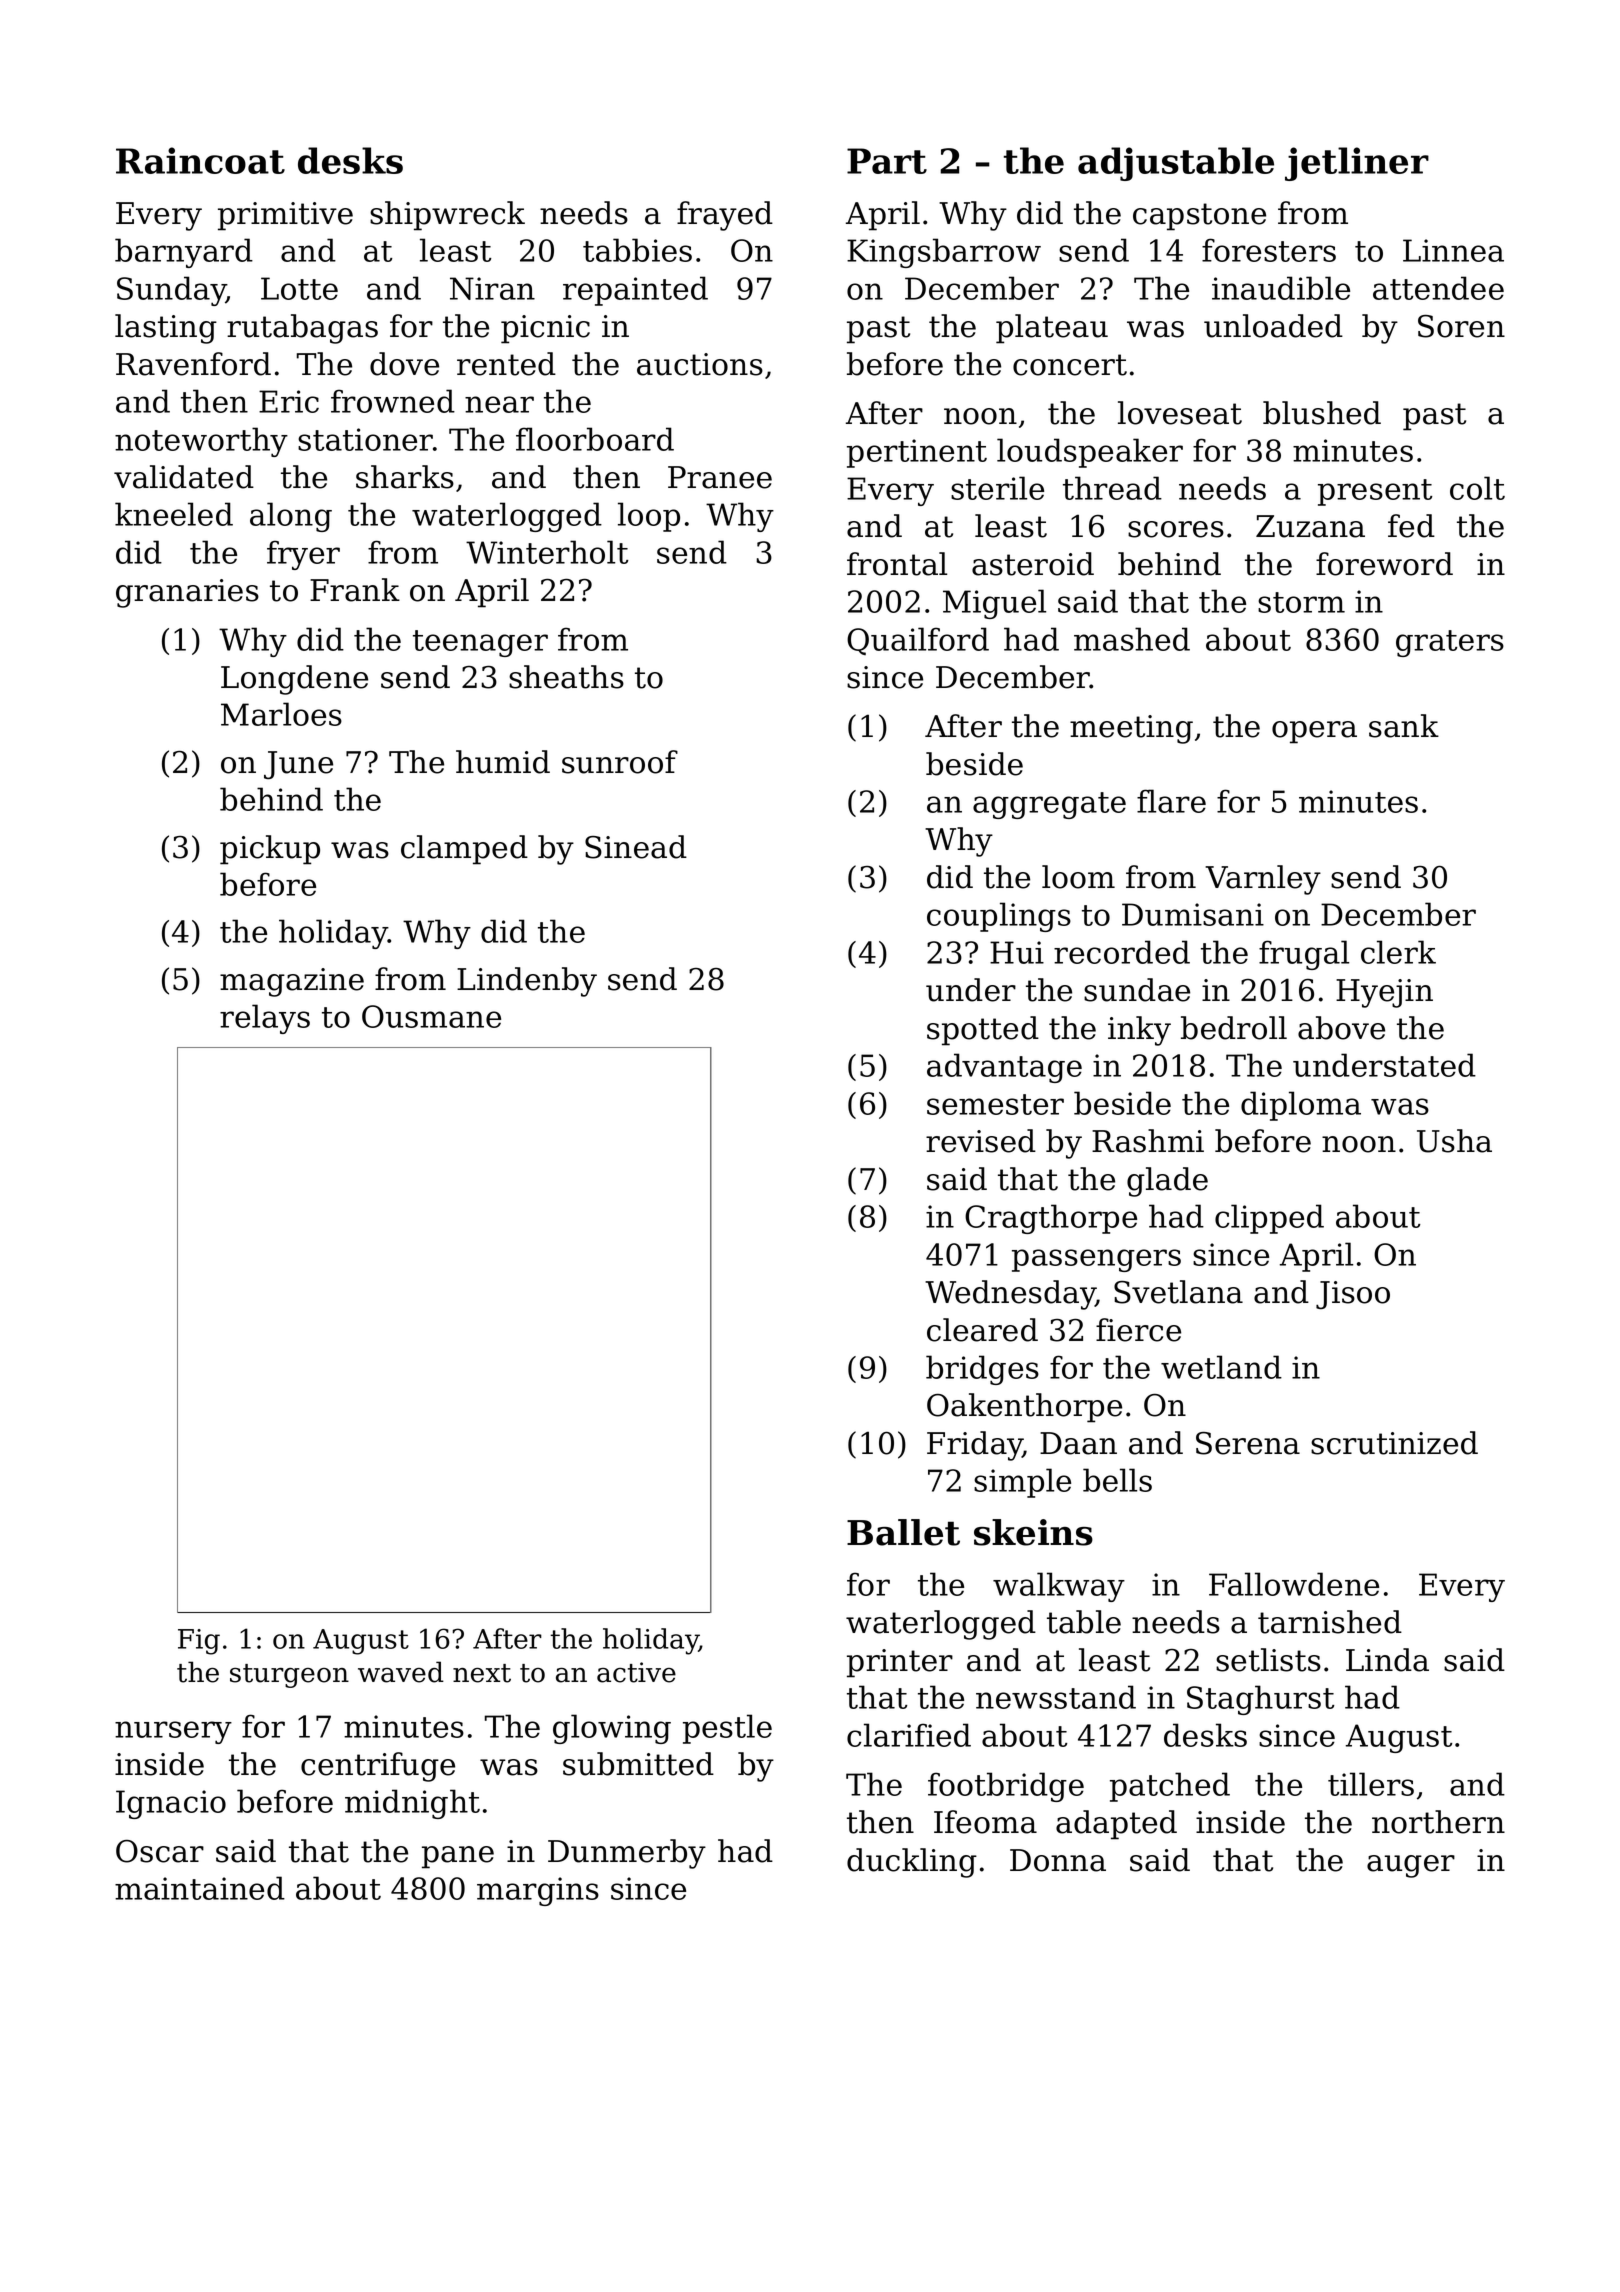 The height and width of the screenshot is (2292, 1620). Describe the element at coordinates (464, 850) in the screenshot. I see `clamped` at that location.
